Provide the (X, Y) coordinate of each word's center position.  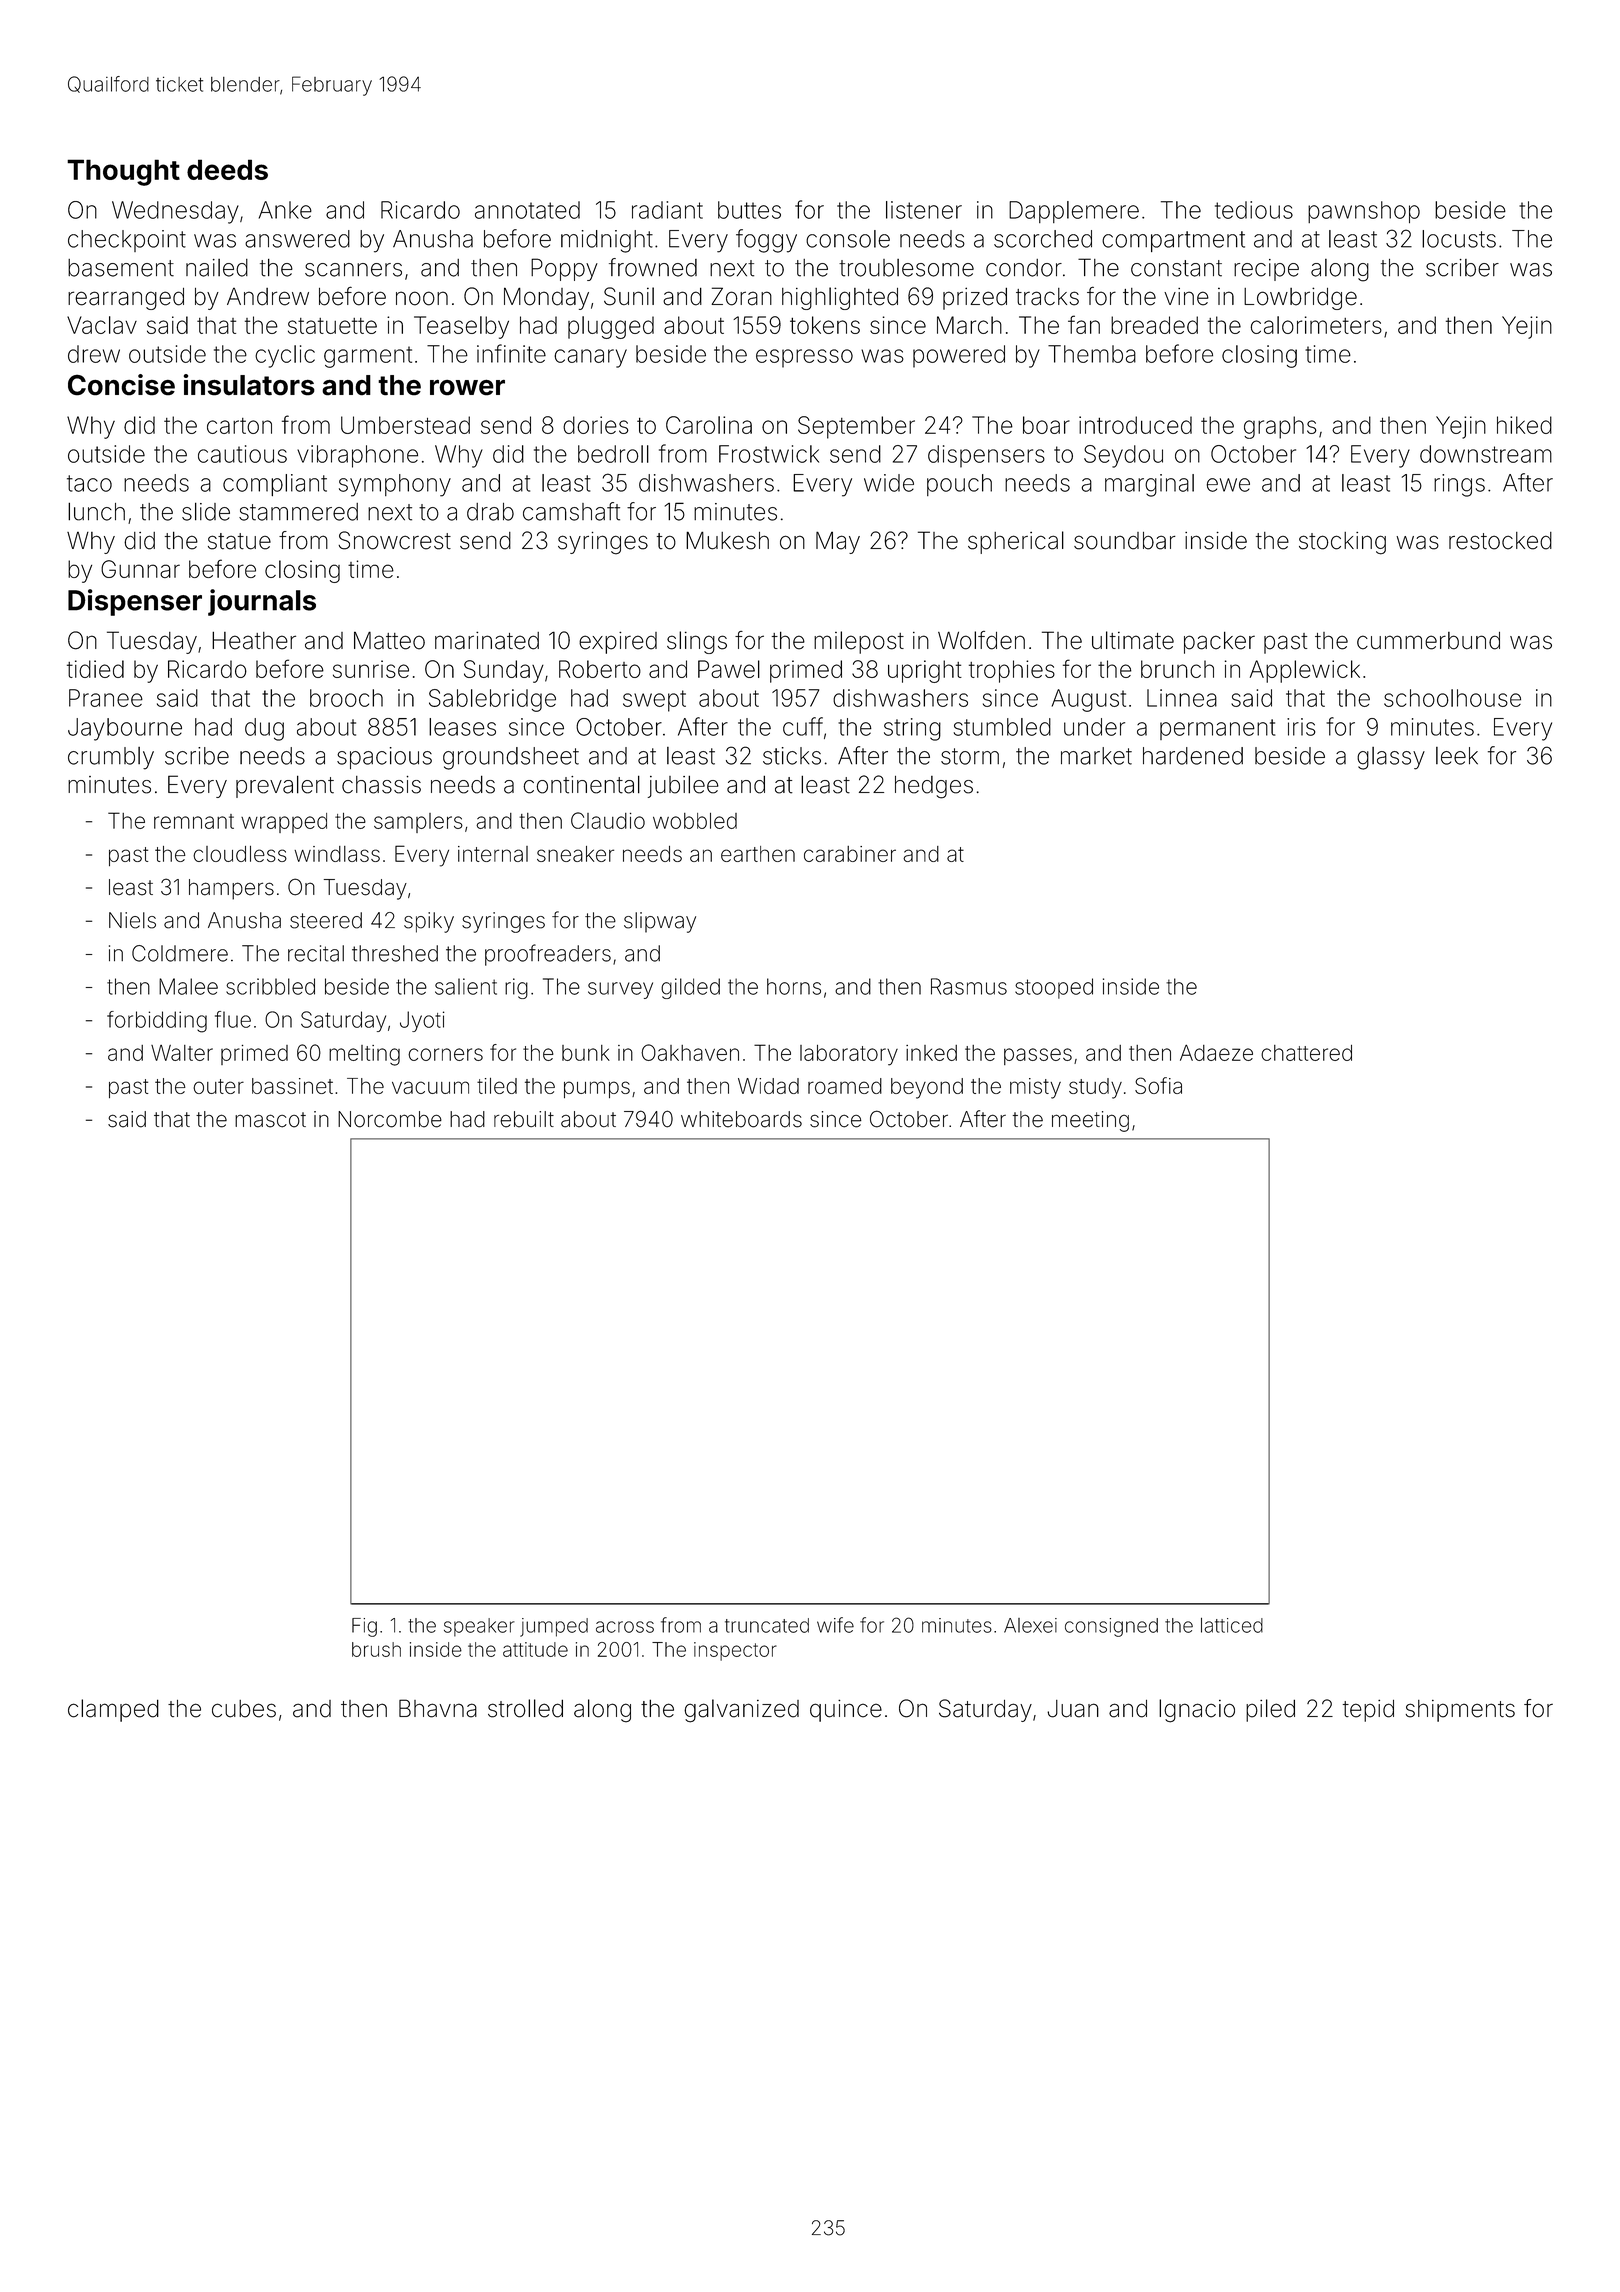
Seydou (1123, 456)
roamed (845, 1086)
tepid (1368, 1711)
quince (846, 1711)
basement (121, 268)
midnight (607, 241)
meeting (1090, 1121)
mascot (270, 1120)
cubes (244, 1709)
